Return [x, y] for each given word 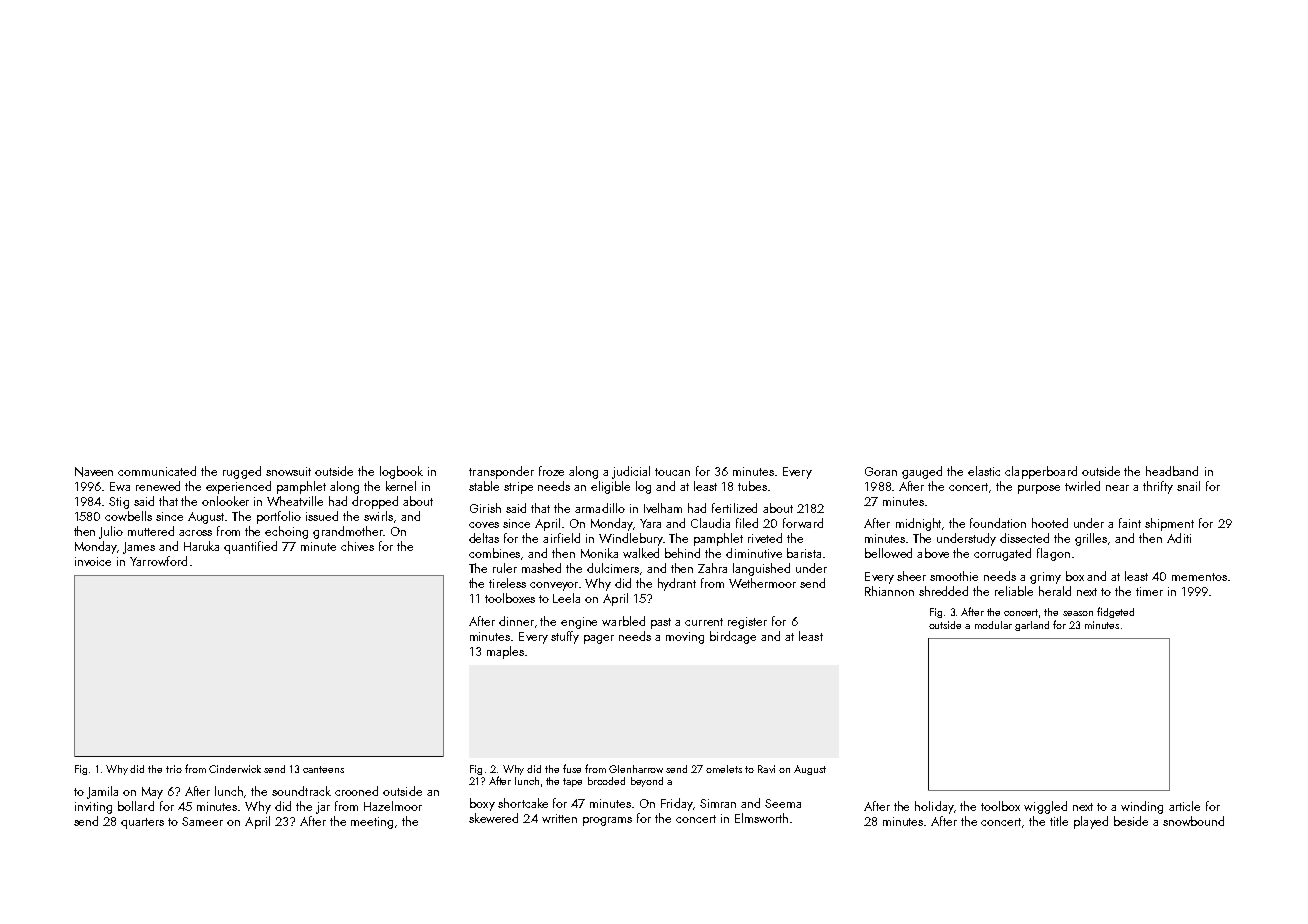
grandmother [348, 532]
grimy [1045, 578]
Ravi [766, 769]
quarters [142, 823]
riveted [765, 538]
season [1078, 613]
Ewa [120, 486]
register [747, 623]
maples [505, 652]
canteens [323, 769]
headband [1172, 471]
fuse [572, 768]
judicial [631, 472]
